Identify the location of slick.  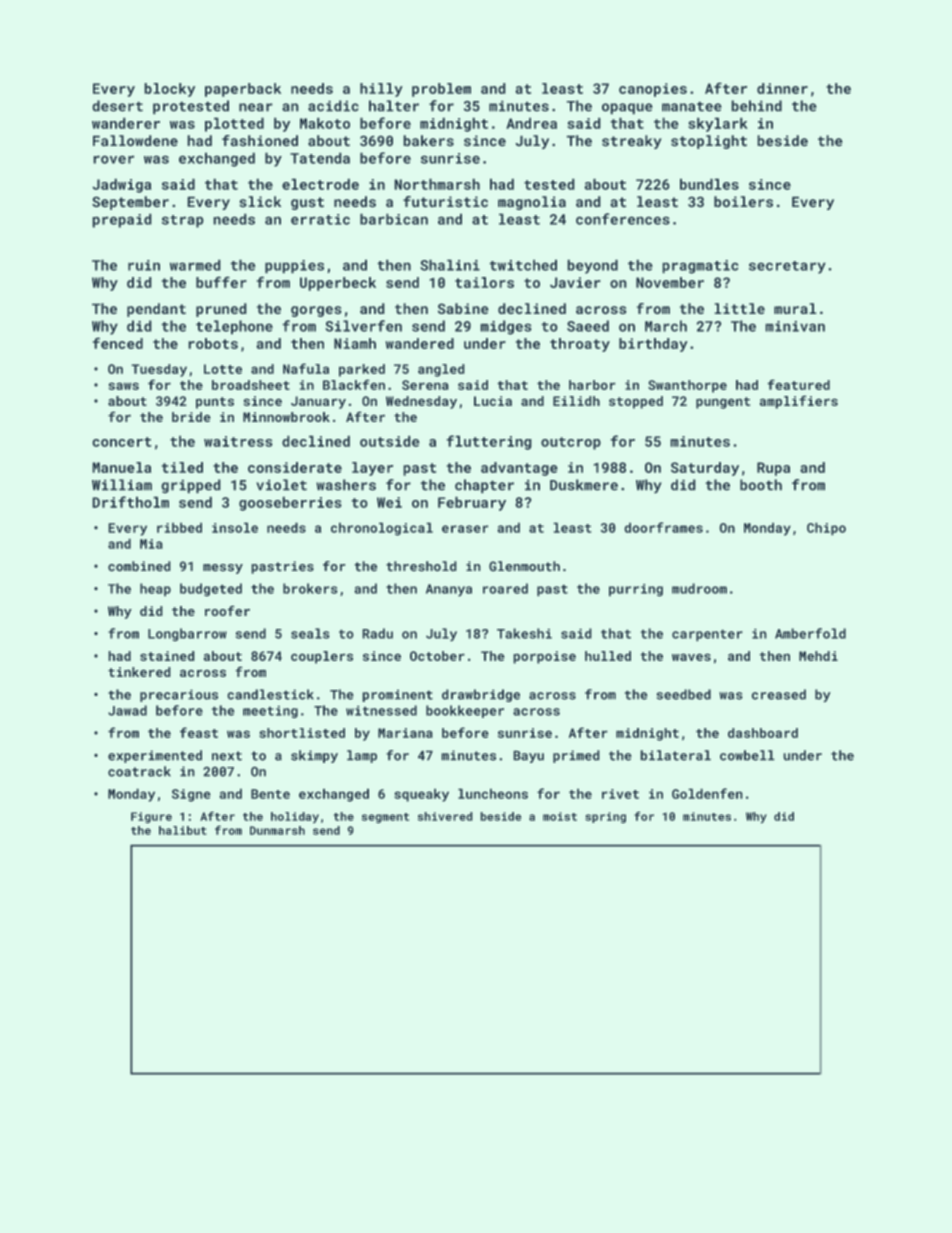
(260, 201).
